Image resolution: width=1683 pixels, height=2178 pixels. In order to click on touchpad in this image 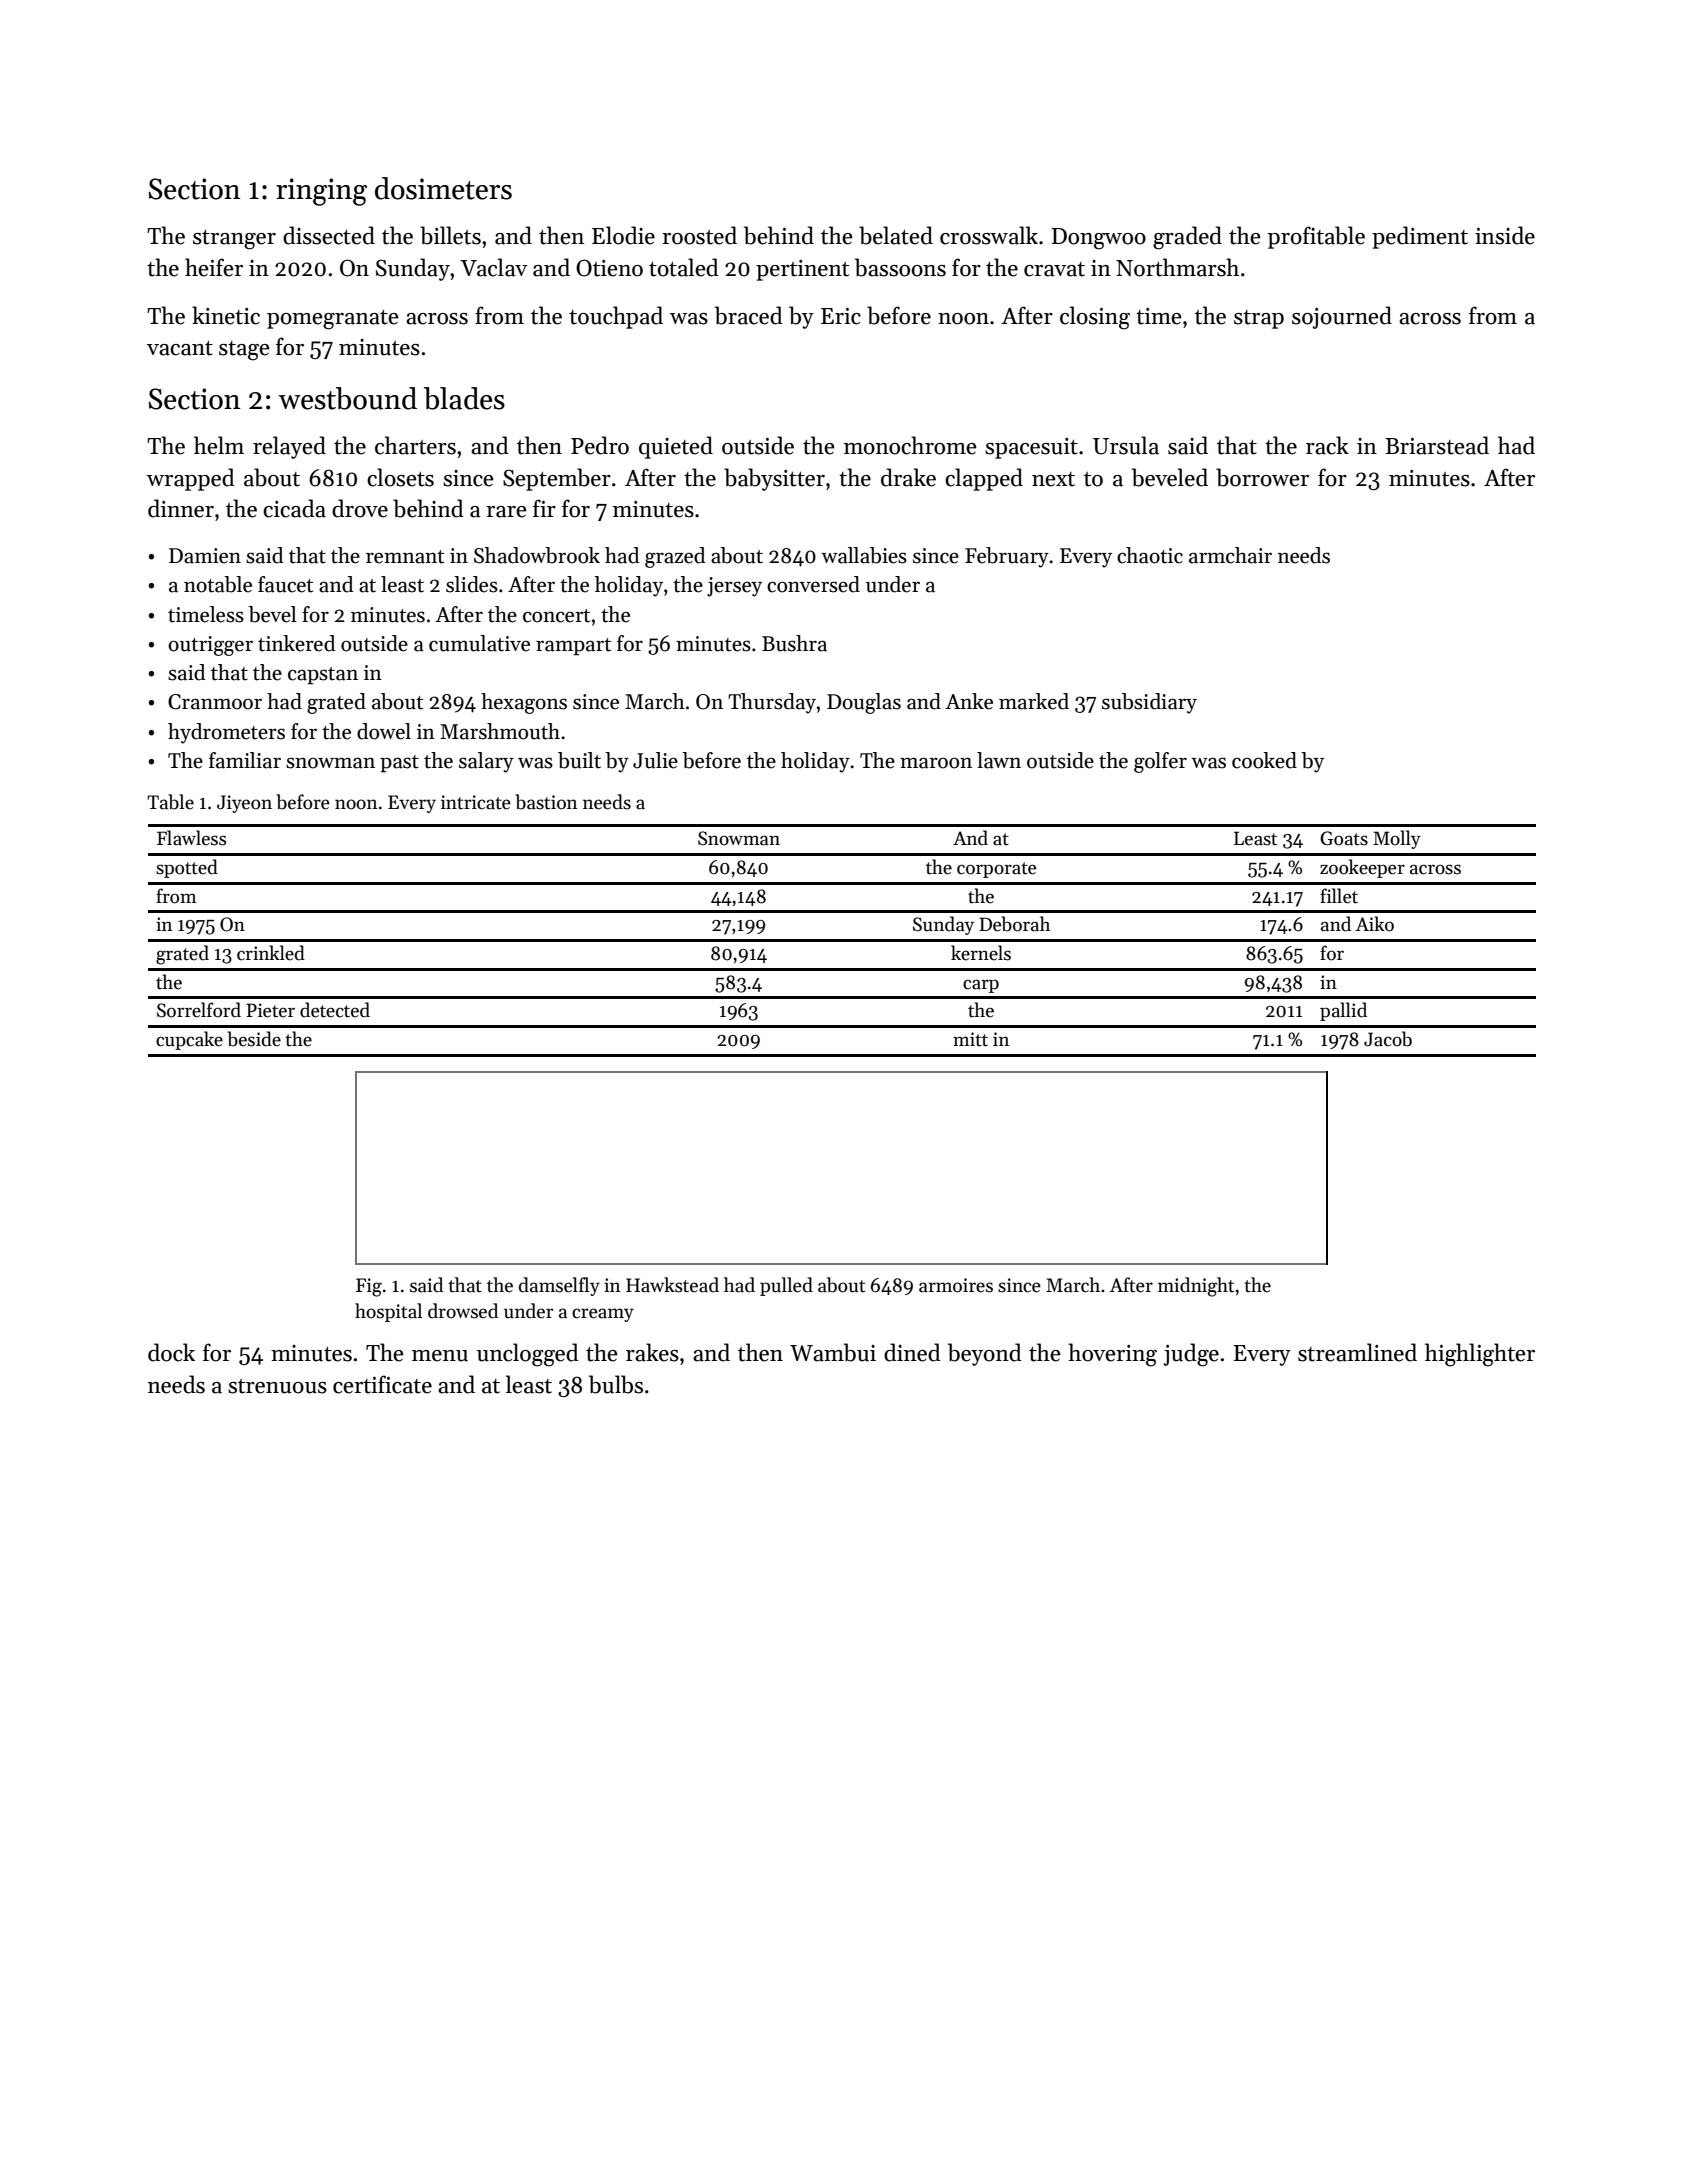, I will do `click(616, 317)`.
